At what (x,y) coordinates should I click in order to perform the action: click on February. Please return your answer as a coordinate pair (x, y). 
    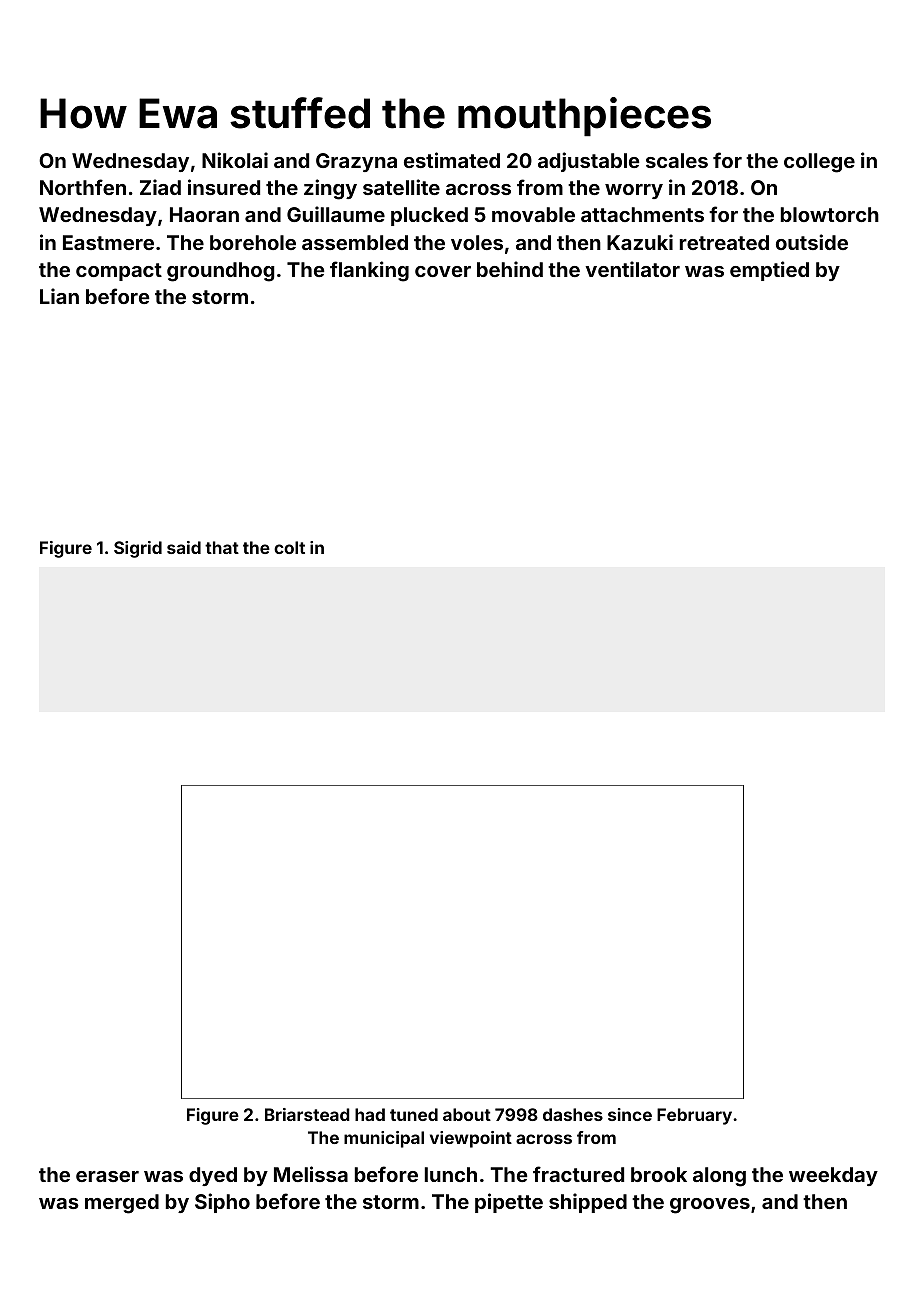
    Looking at the image, I should click on (694, 1116).
